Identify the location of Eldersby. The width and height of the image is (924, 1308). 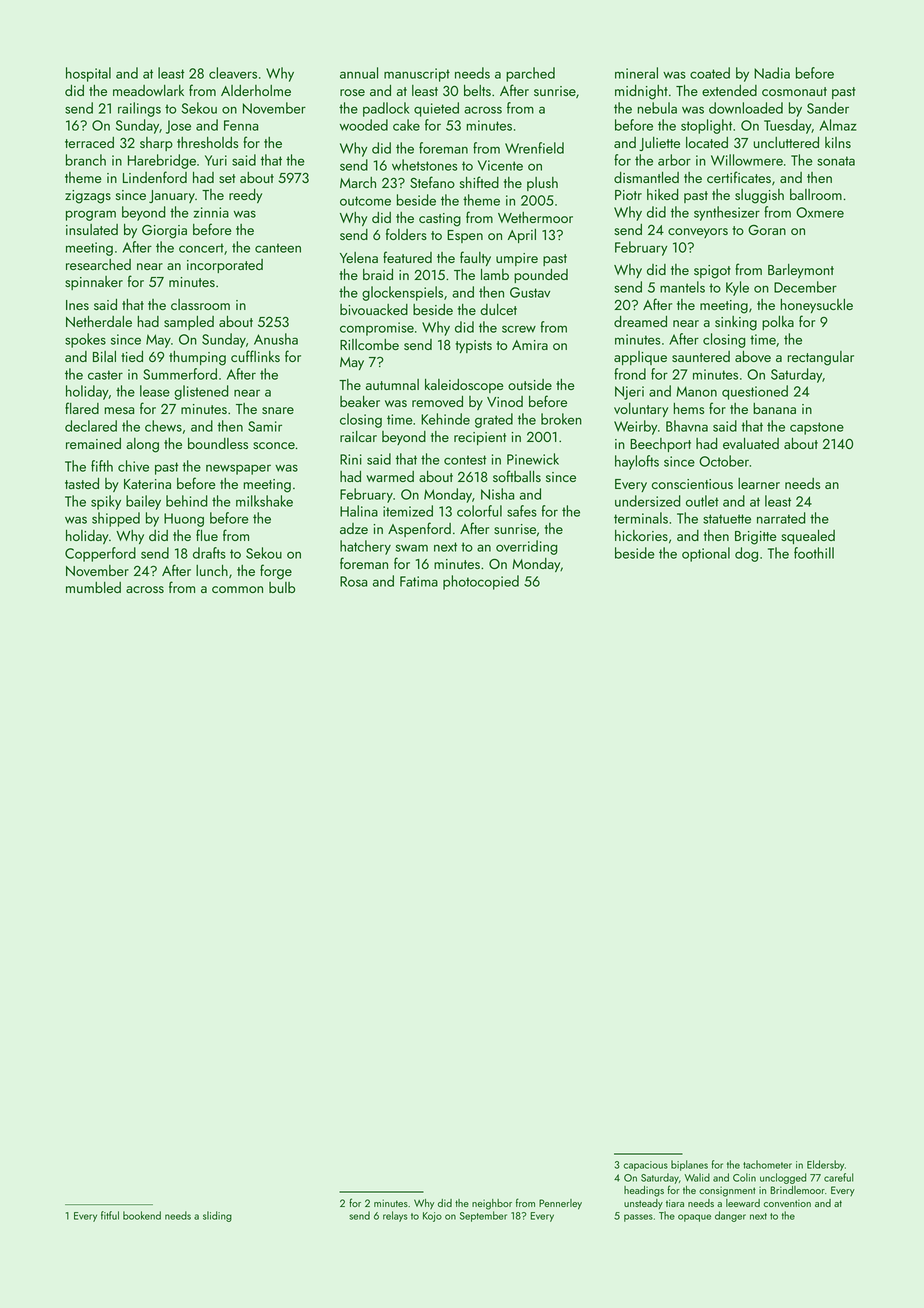
(825, 1165).
